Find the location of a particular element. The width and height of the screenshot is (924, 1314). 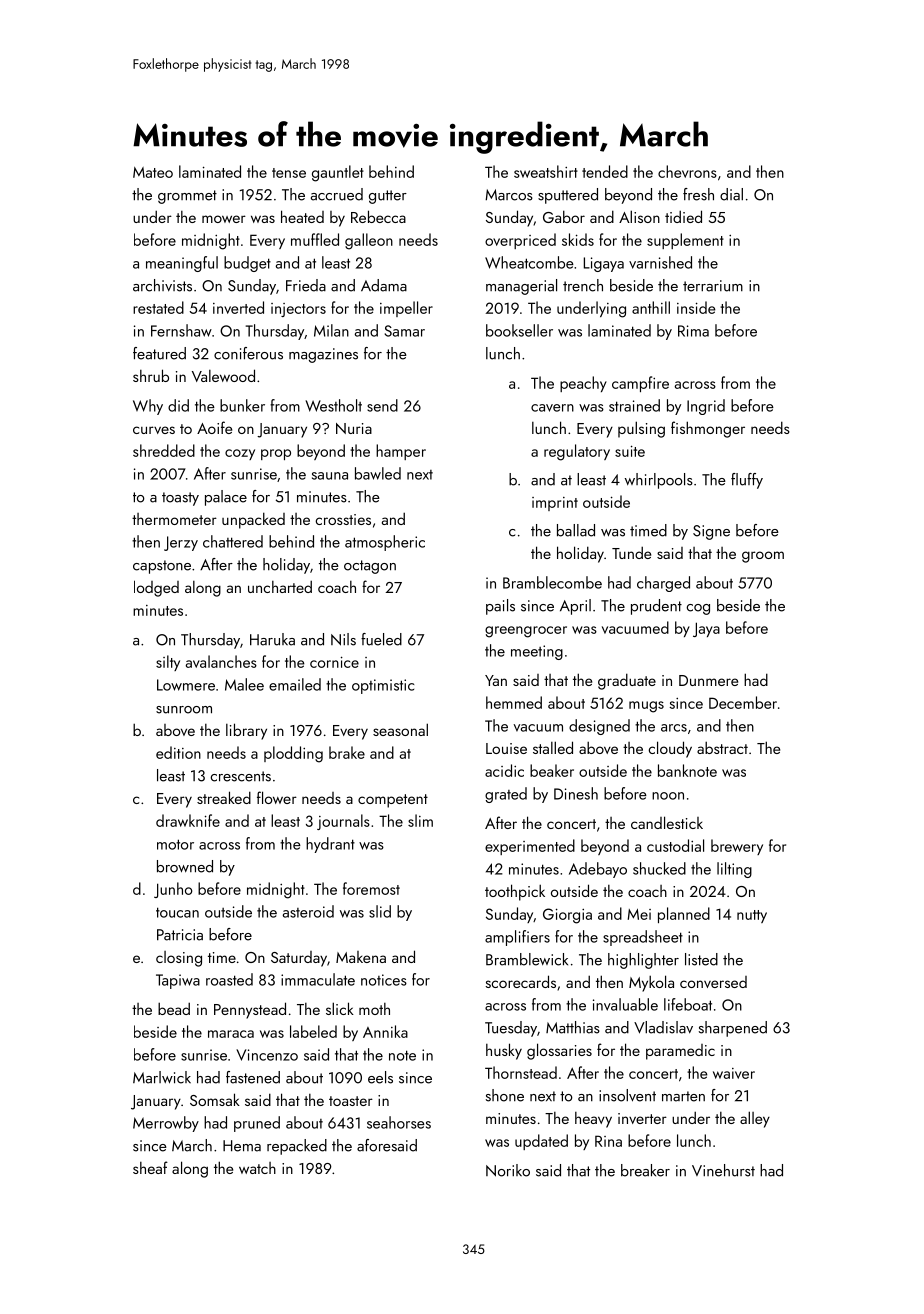

slid is located at coordinates (380, 911).
